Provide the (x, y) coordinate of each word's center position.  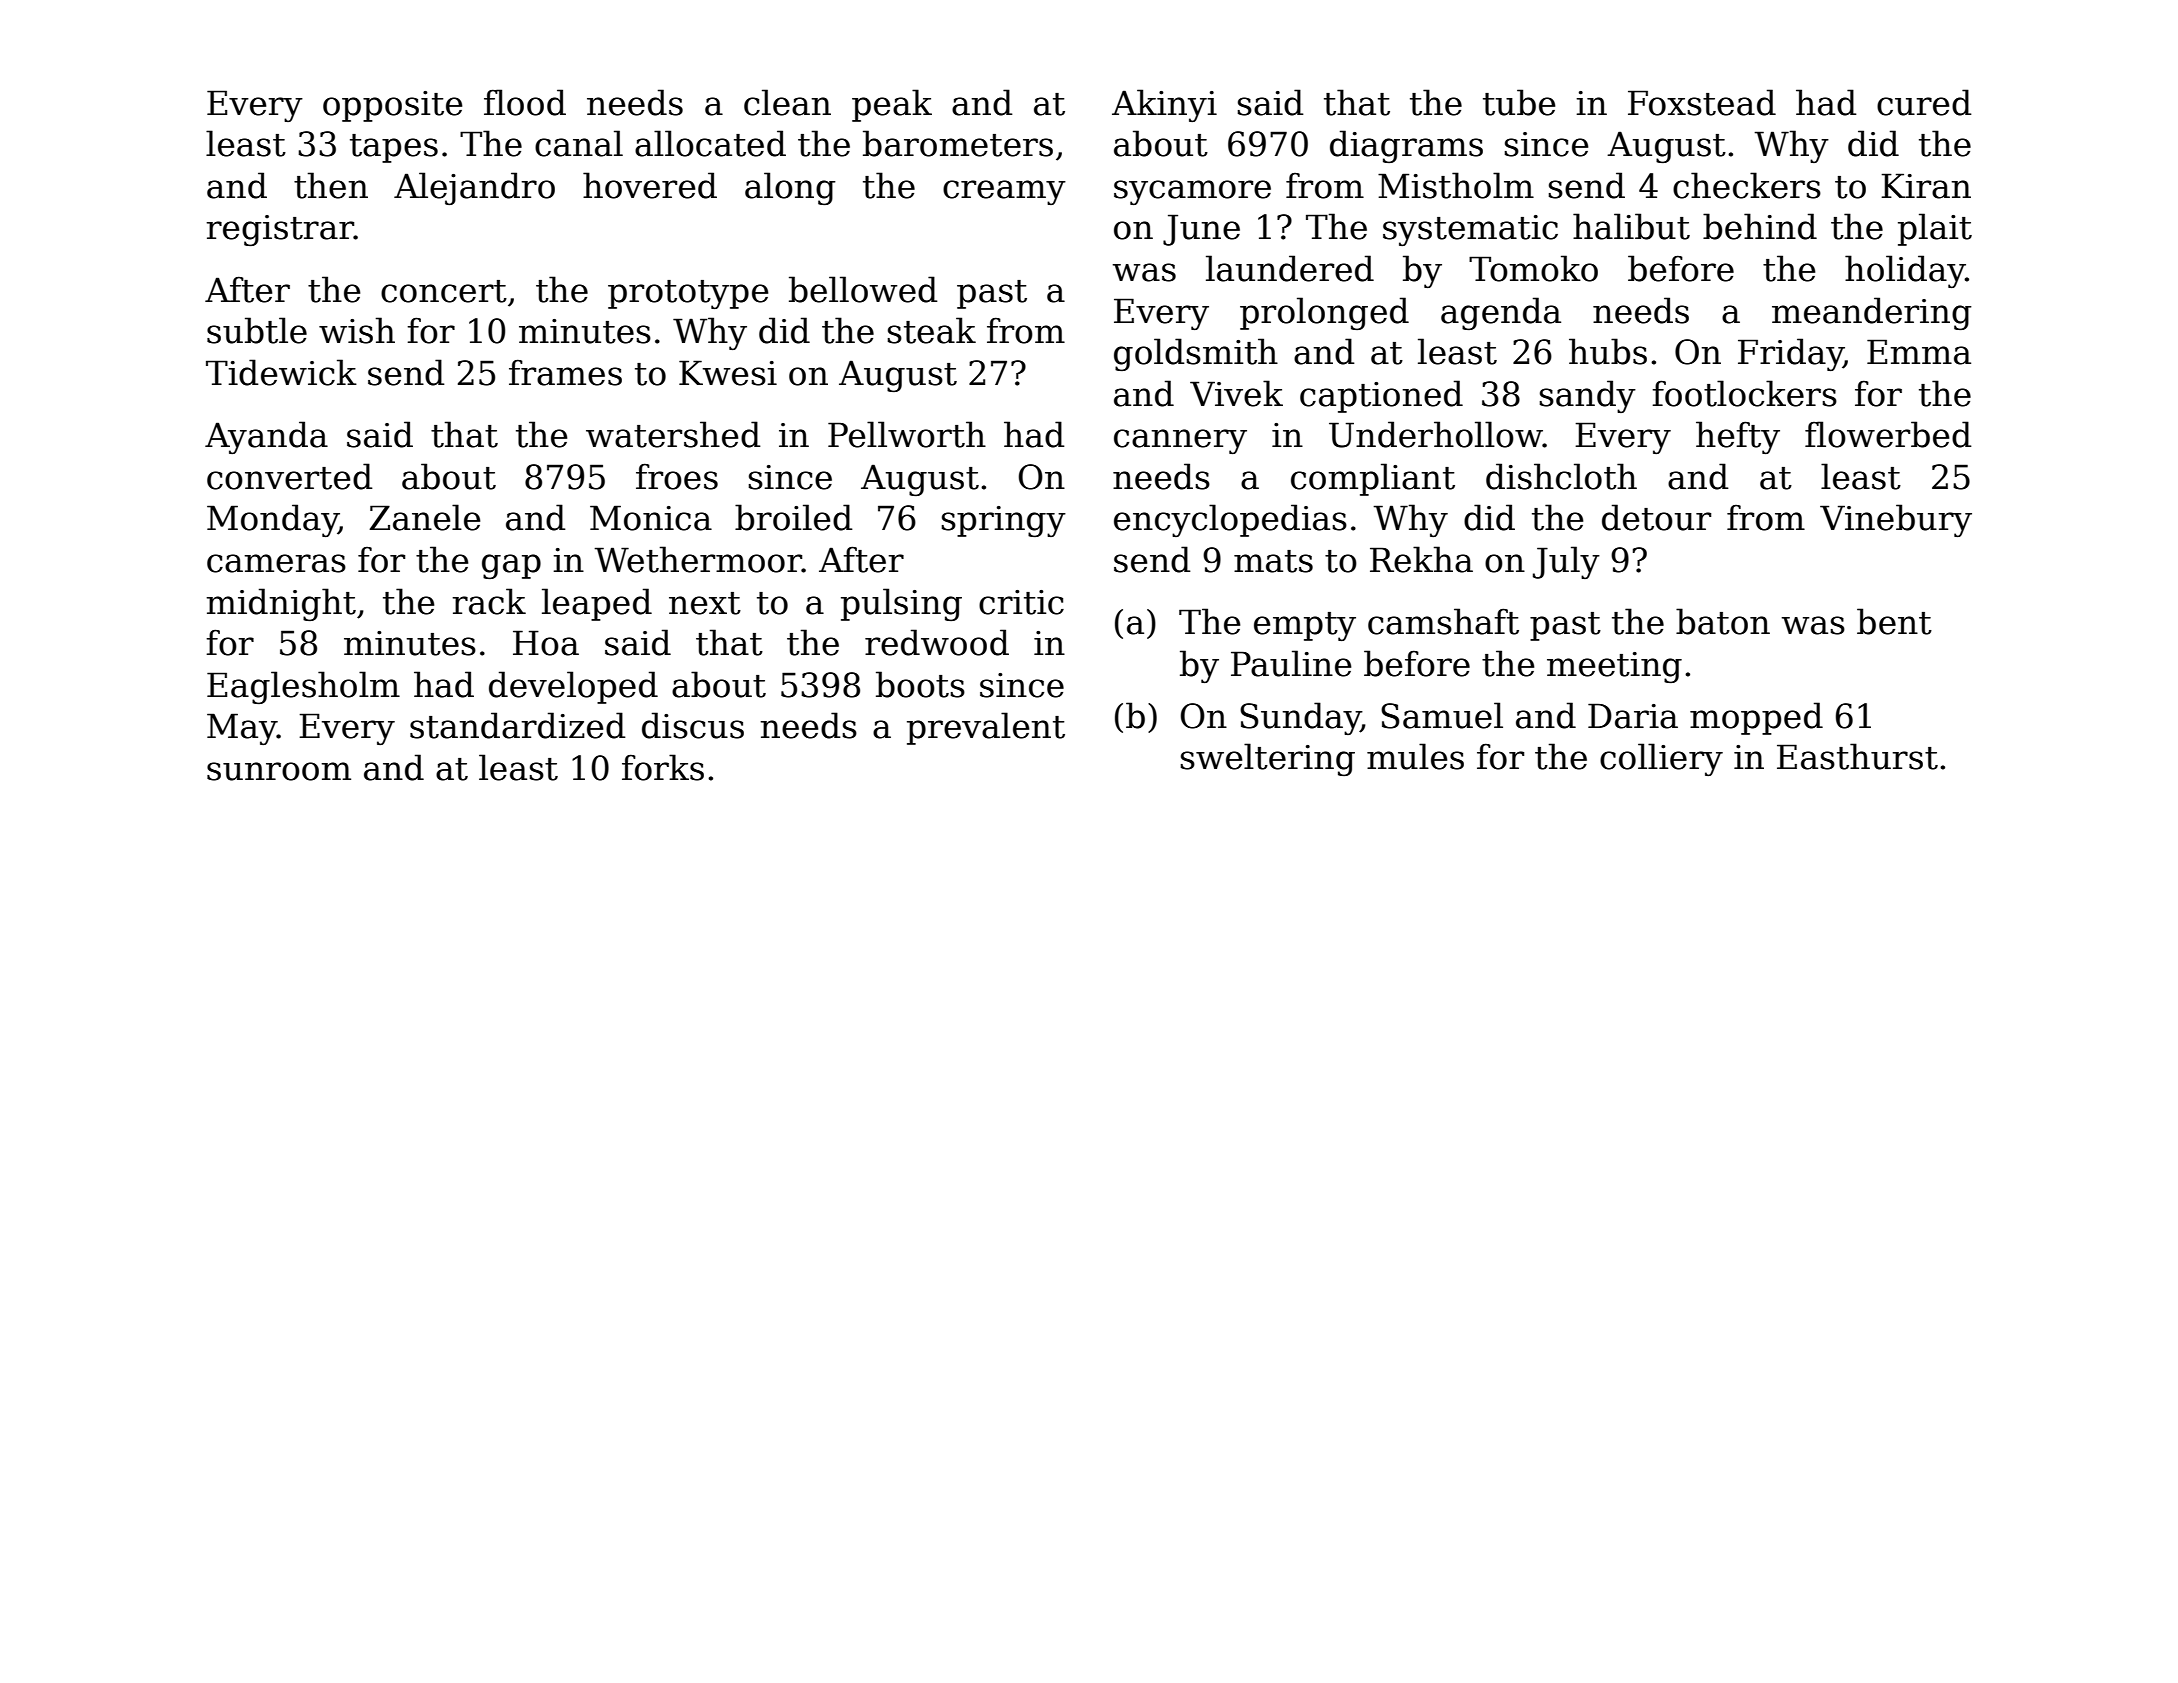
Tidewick (281, 372)
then (331, 185)
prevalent (986, 728)
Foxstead (1702, 102)
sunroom (279, 771)
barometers (958, 143)
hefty (1738, 437)
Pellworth (907, 434)
